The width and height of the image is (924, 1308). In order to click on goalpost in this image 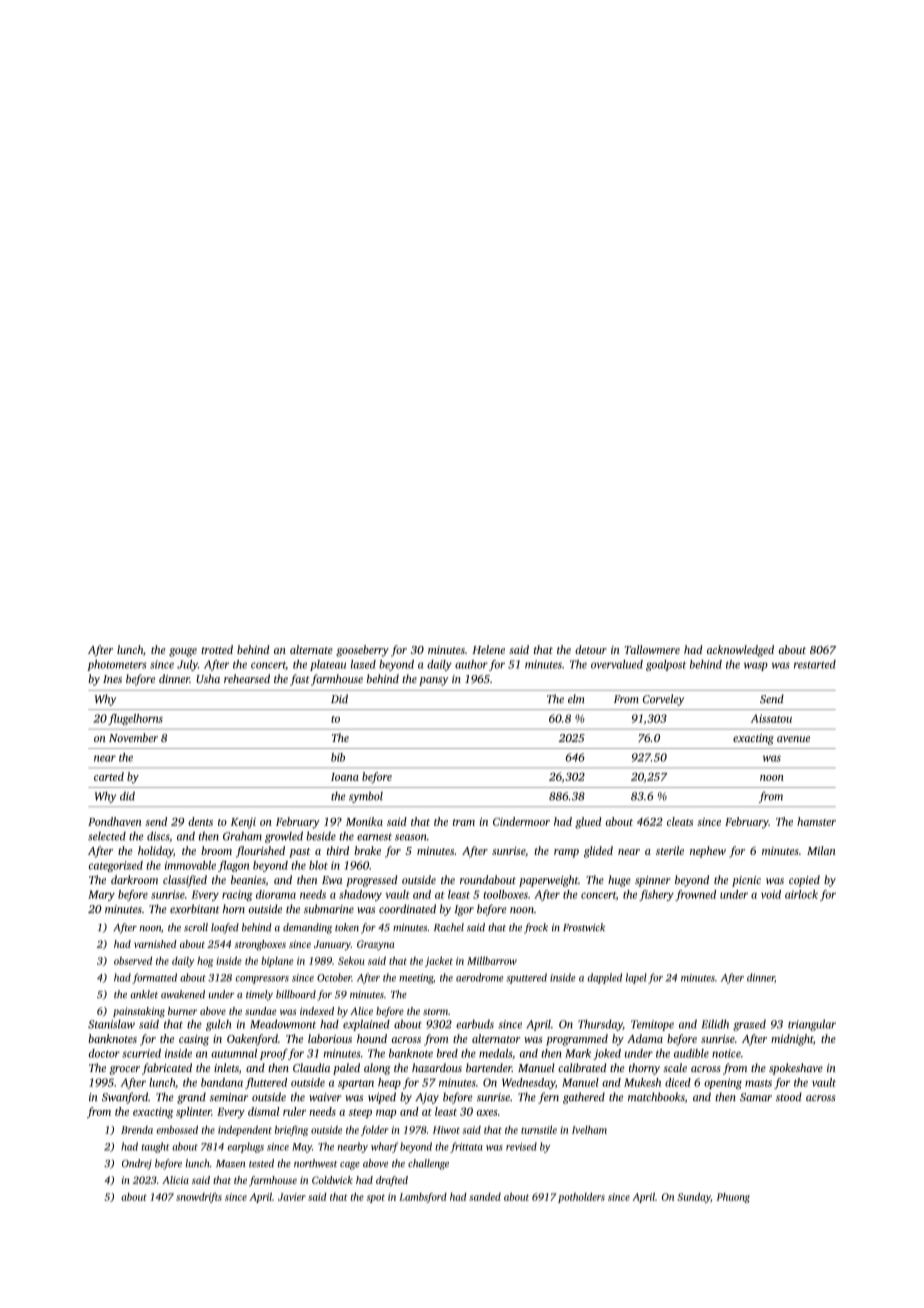, I will do `click(666, 665)`.
